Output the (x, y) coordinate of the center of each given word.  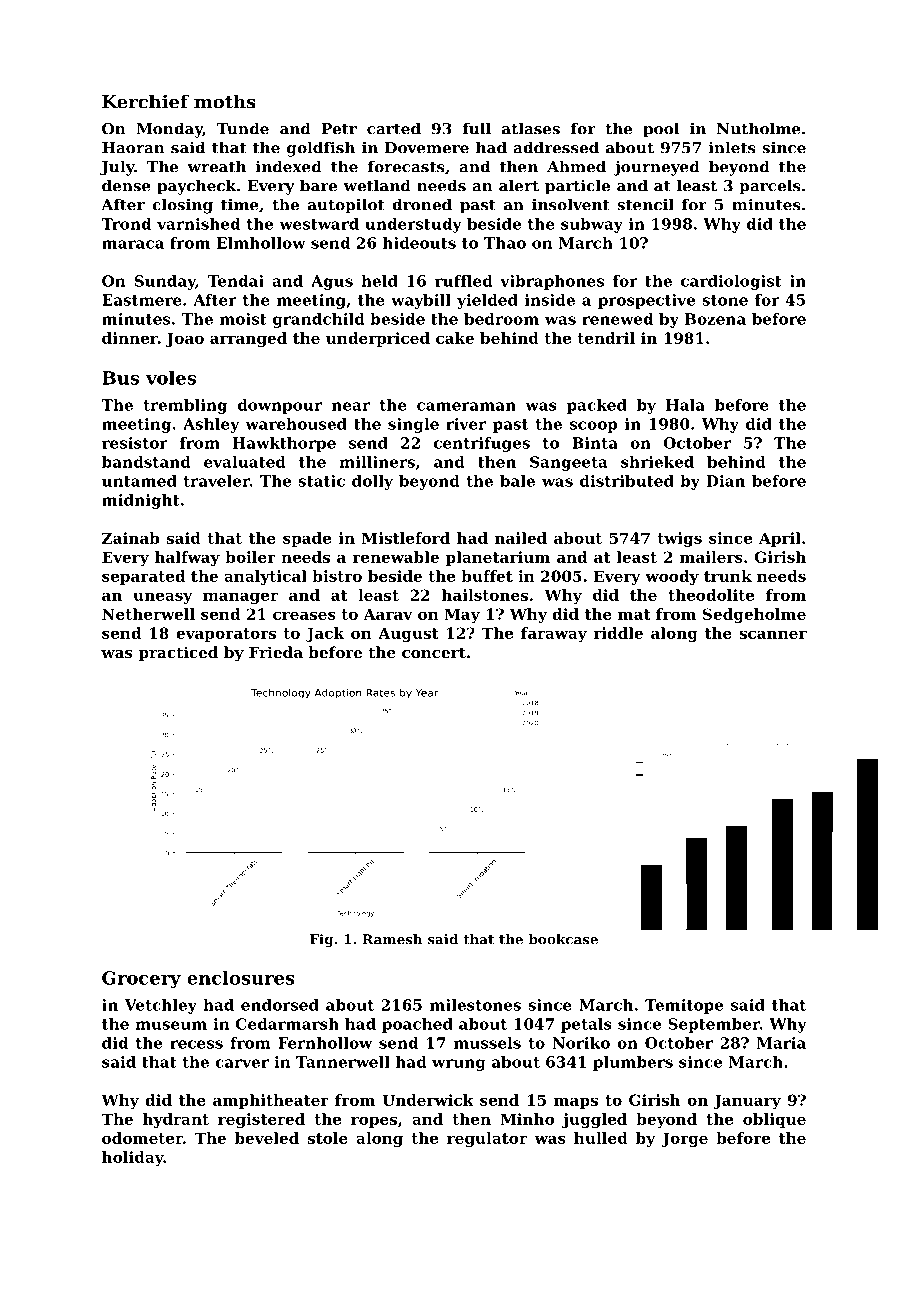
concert (434, 652)
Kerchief (145, 101)
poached (417, 1025)
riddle (618, 633)
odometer (142, 1138)
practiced (178, 653)
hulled (601, 1138)
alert (519, 185)
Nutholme (759, 128)
